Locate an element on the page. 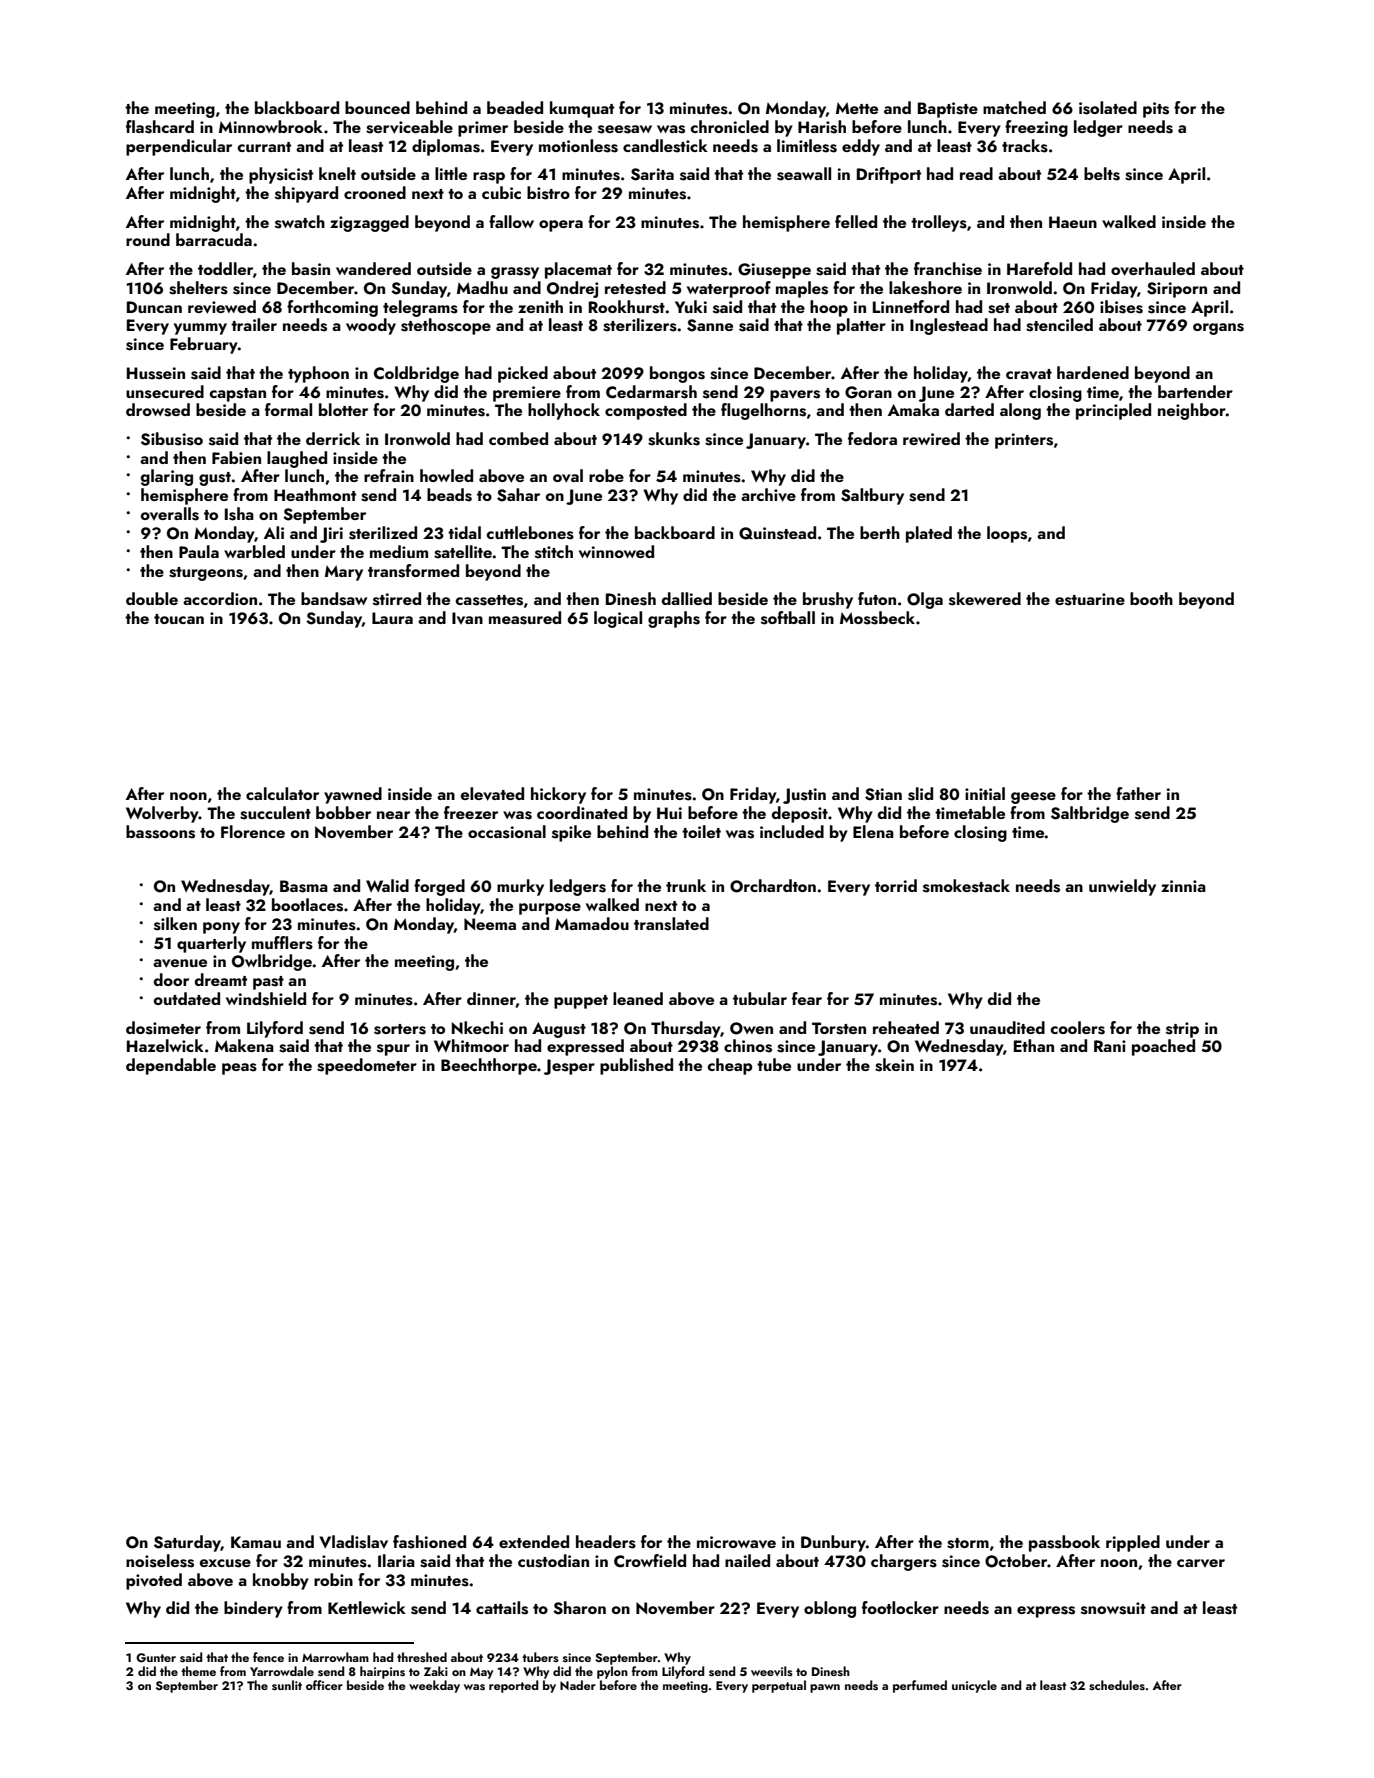 This page has width=1374, height=1778. kumquat is located at coordinates (582, 109).
